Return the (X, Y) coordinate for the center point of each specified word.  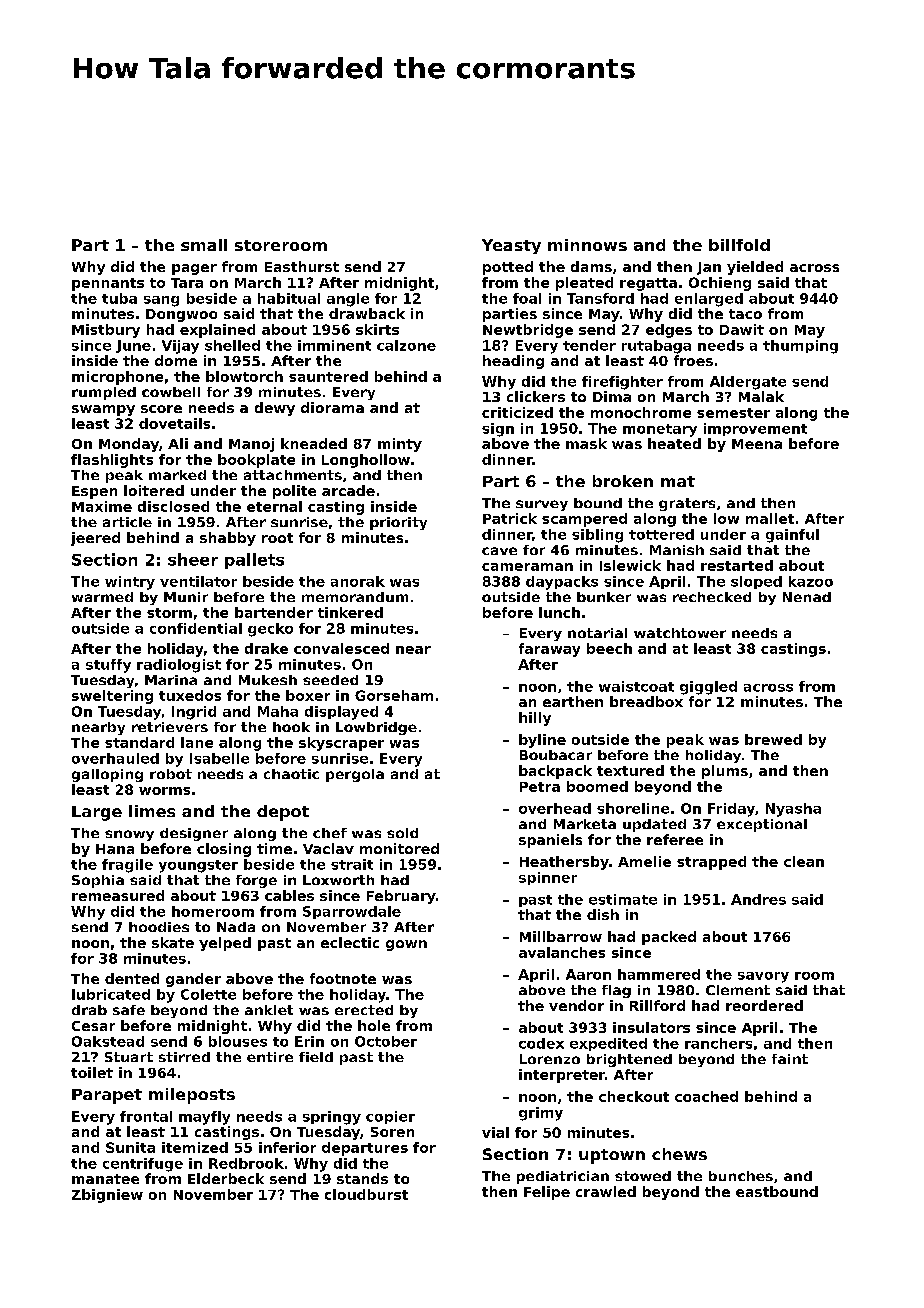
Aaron (588, 974)
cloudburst (366, 1194)
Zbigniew (107, 1196)
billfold (739, 245)
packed (669, 938)
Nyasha (793, 810)
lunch (559, 612)
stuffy (108, 666)
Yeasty (511, 246)
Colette (208, 994)
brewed (773, 739)
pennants (108, 284)
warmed (102, 597)
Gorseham (394, 695)
